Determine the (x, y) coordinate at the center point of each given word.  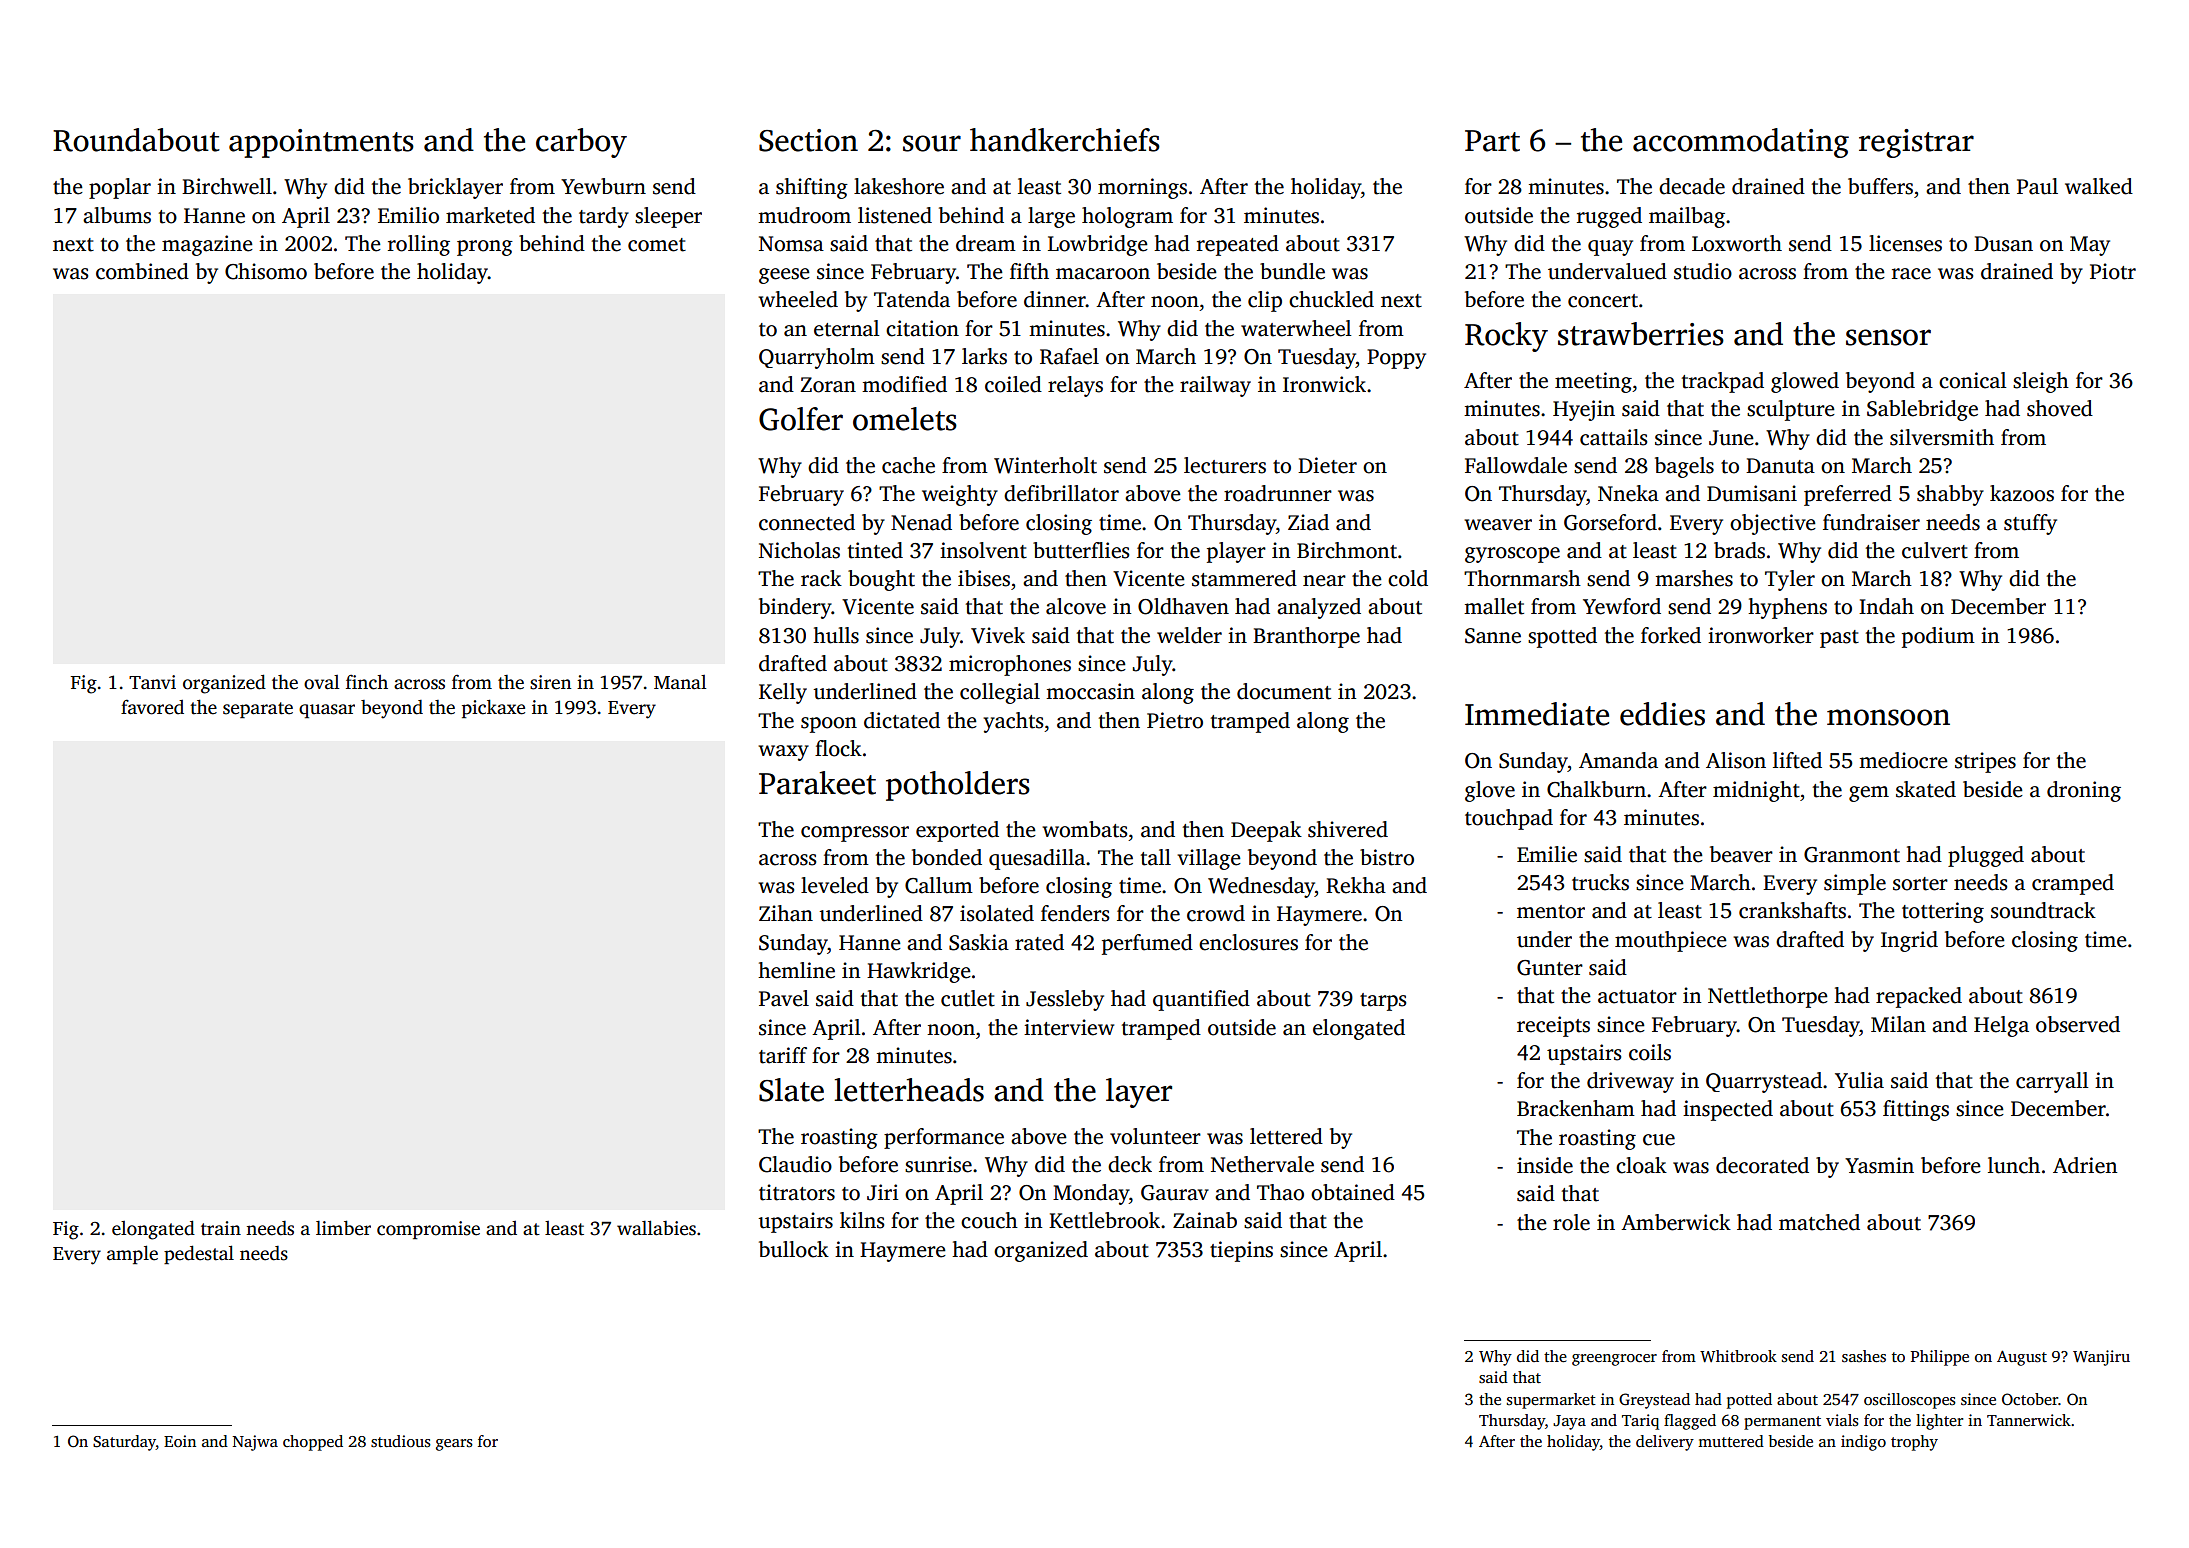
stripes (1985, 762)
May (2090, 246)
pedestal (199, 1254)
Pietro (1175, 720)
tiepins (1241, 1251)
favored (152, 707)
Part (1492, 141)
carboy (581, 143)
